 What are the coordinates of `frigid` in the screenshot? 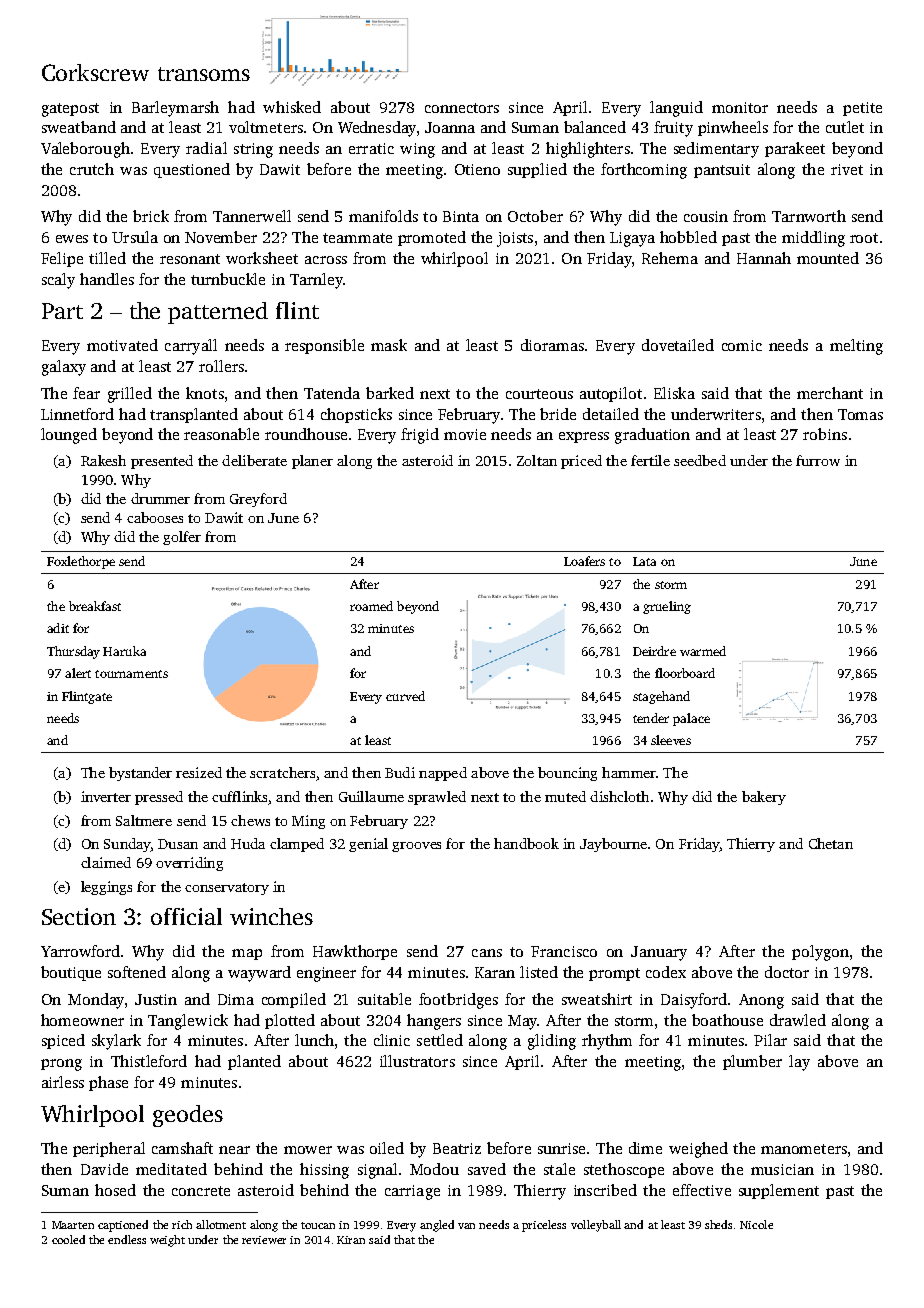 It's located at (420, 436).
